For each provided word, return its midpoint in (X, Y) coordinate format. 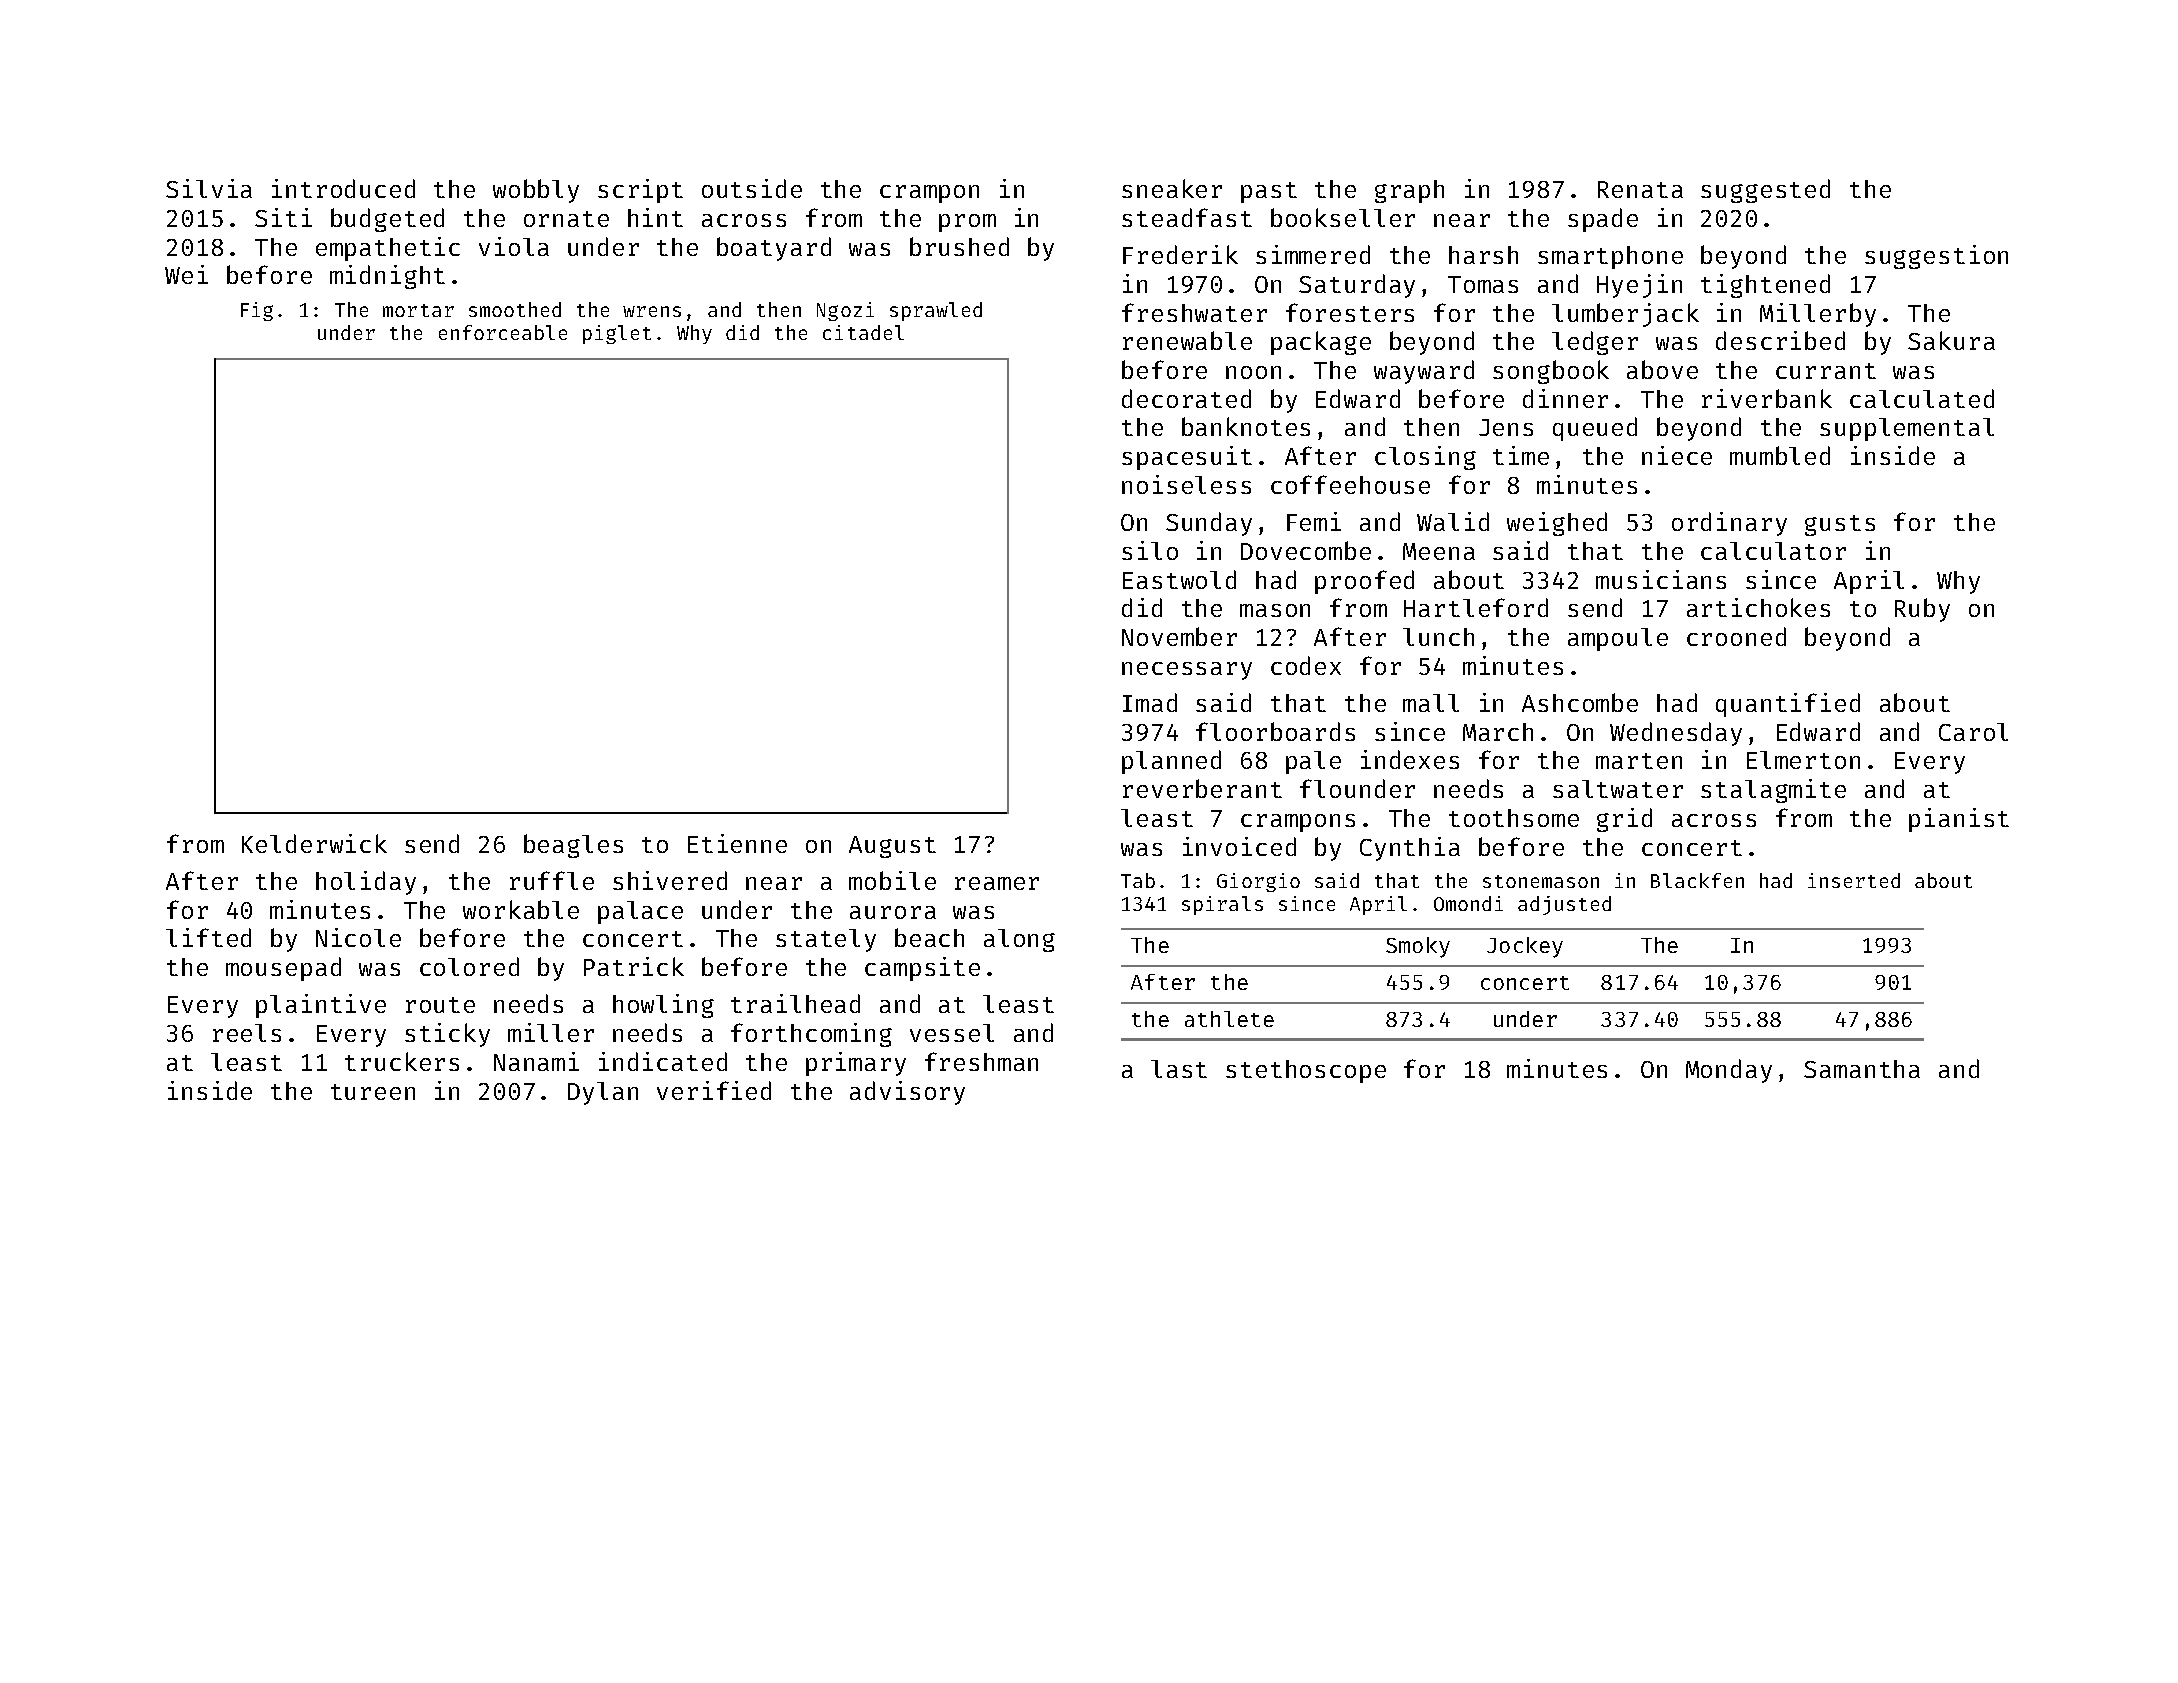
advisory (907, 1093)
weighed (1557, 524)
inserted (1854, 880)
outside (752, 188)
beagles (573, 846)
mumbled (1780, 455)
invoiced (1239, 846)
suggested (1765, 191)
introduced (343, 188)
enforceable (503, 332)
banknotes (1246, 426)
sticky (447, 1035)
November (1179, 636)
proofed (1364, 582)
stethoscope (1306, 1071)
